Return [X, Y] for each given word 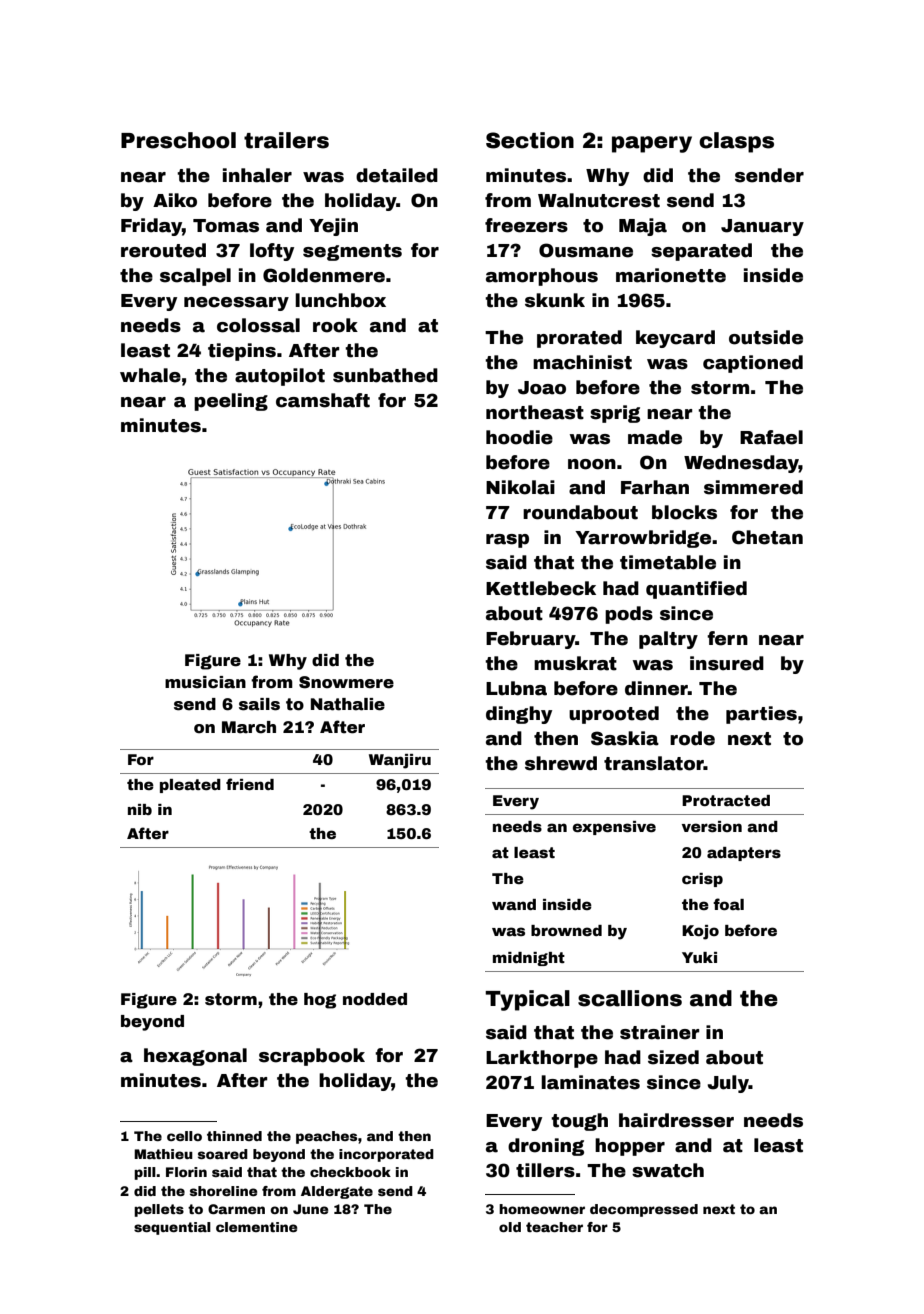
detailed [397, 175]
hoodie [519, 437]
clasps [736, 142]
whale [150, 375]
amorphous [542, 277]
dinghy [519, 715]
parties [761, 715]
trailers [286, 140]
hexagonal [195, 1057]
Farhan [655, 487]
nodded [375, 999]
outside [766, 337]
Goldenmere [324, 275]
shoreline [223, 1191]
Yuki [699, 957]
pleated [190, 786]
